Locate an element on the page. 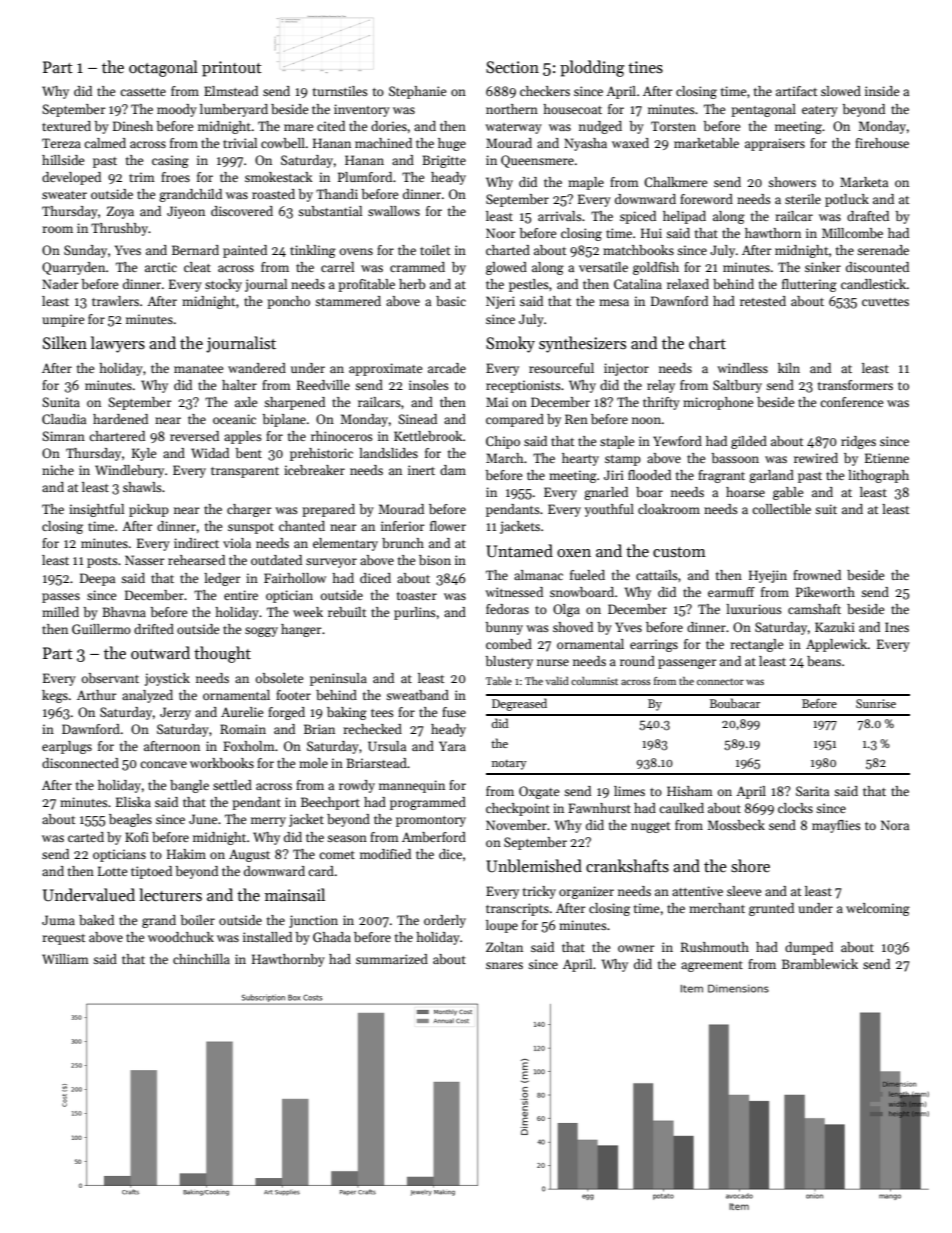 The image size is (952, 1233). Widad is located at coordinates (210, 453).
